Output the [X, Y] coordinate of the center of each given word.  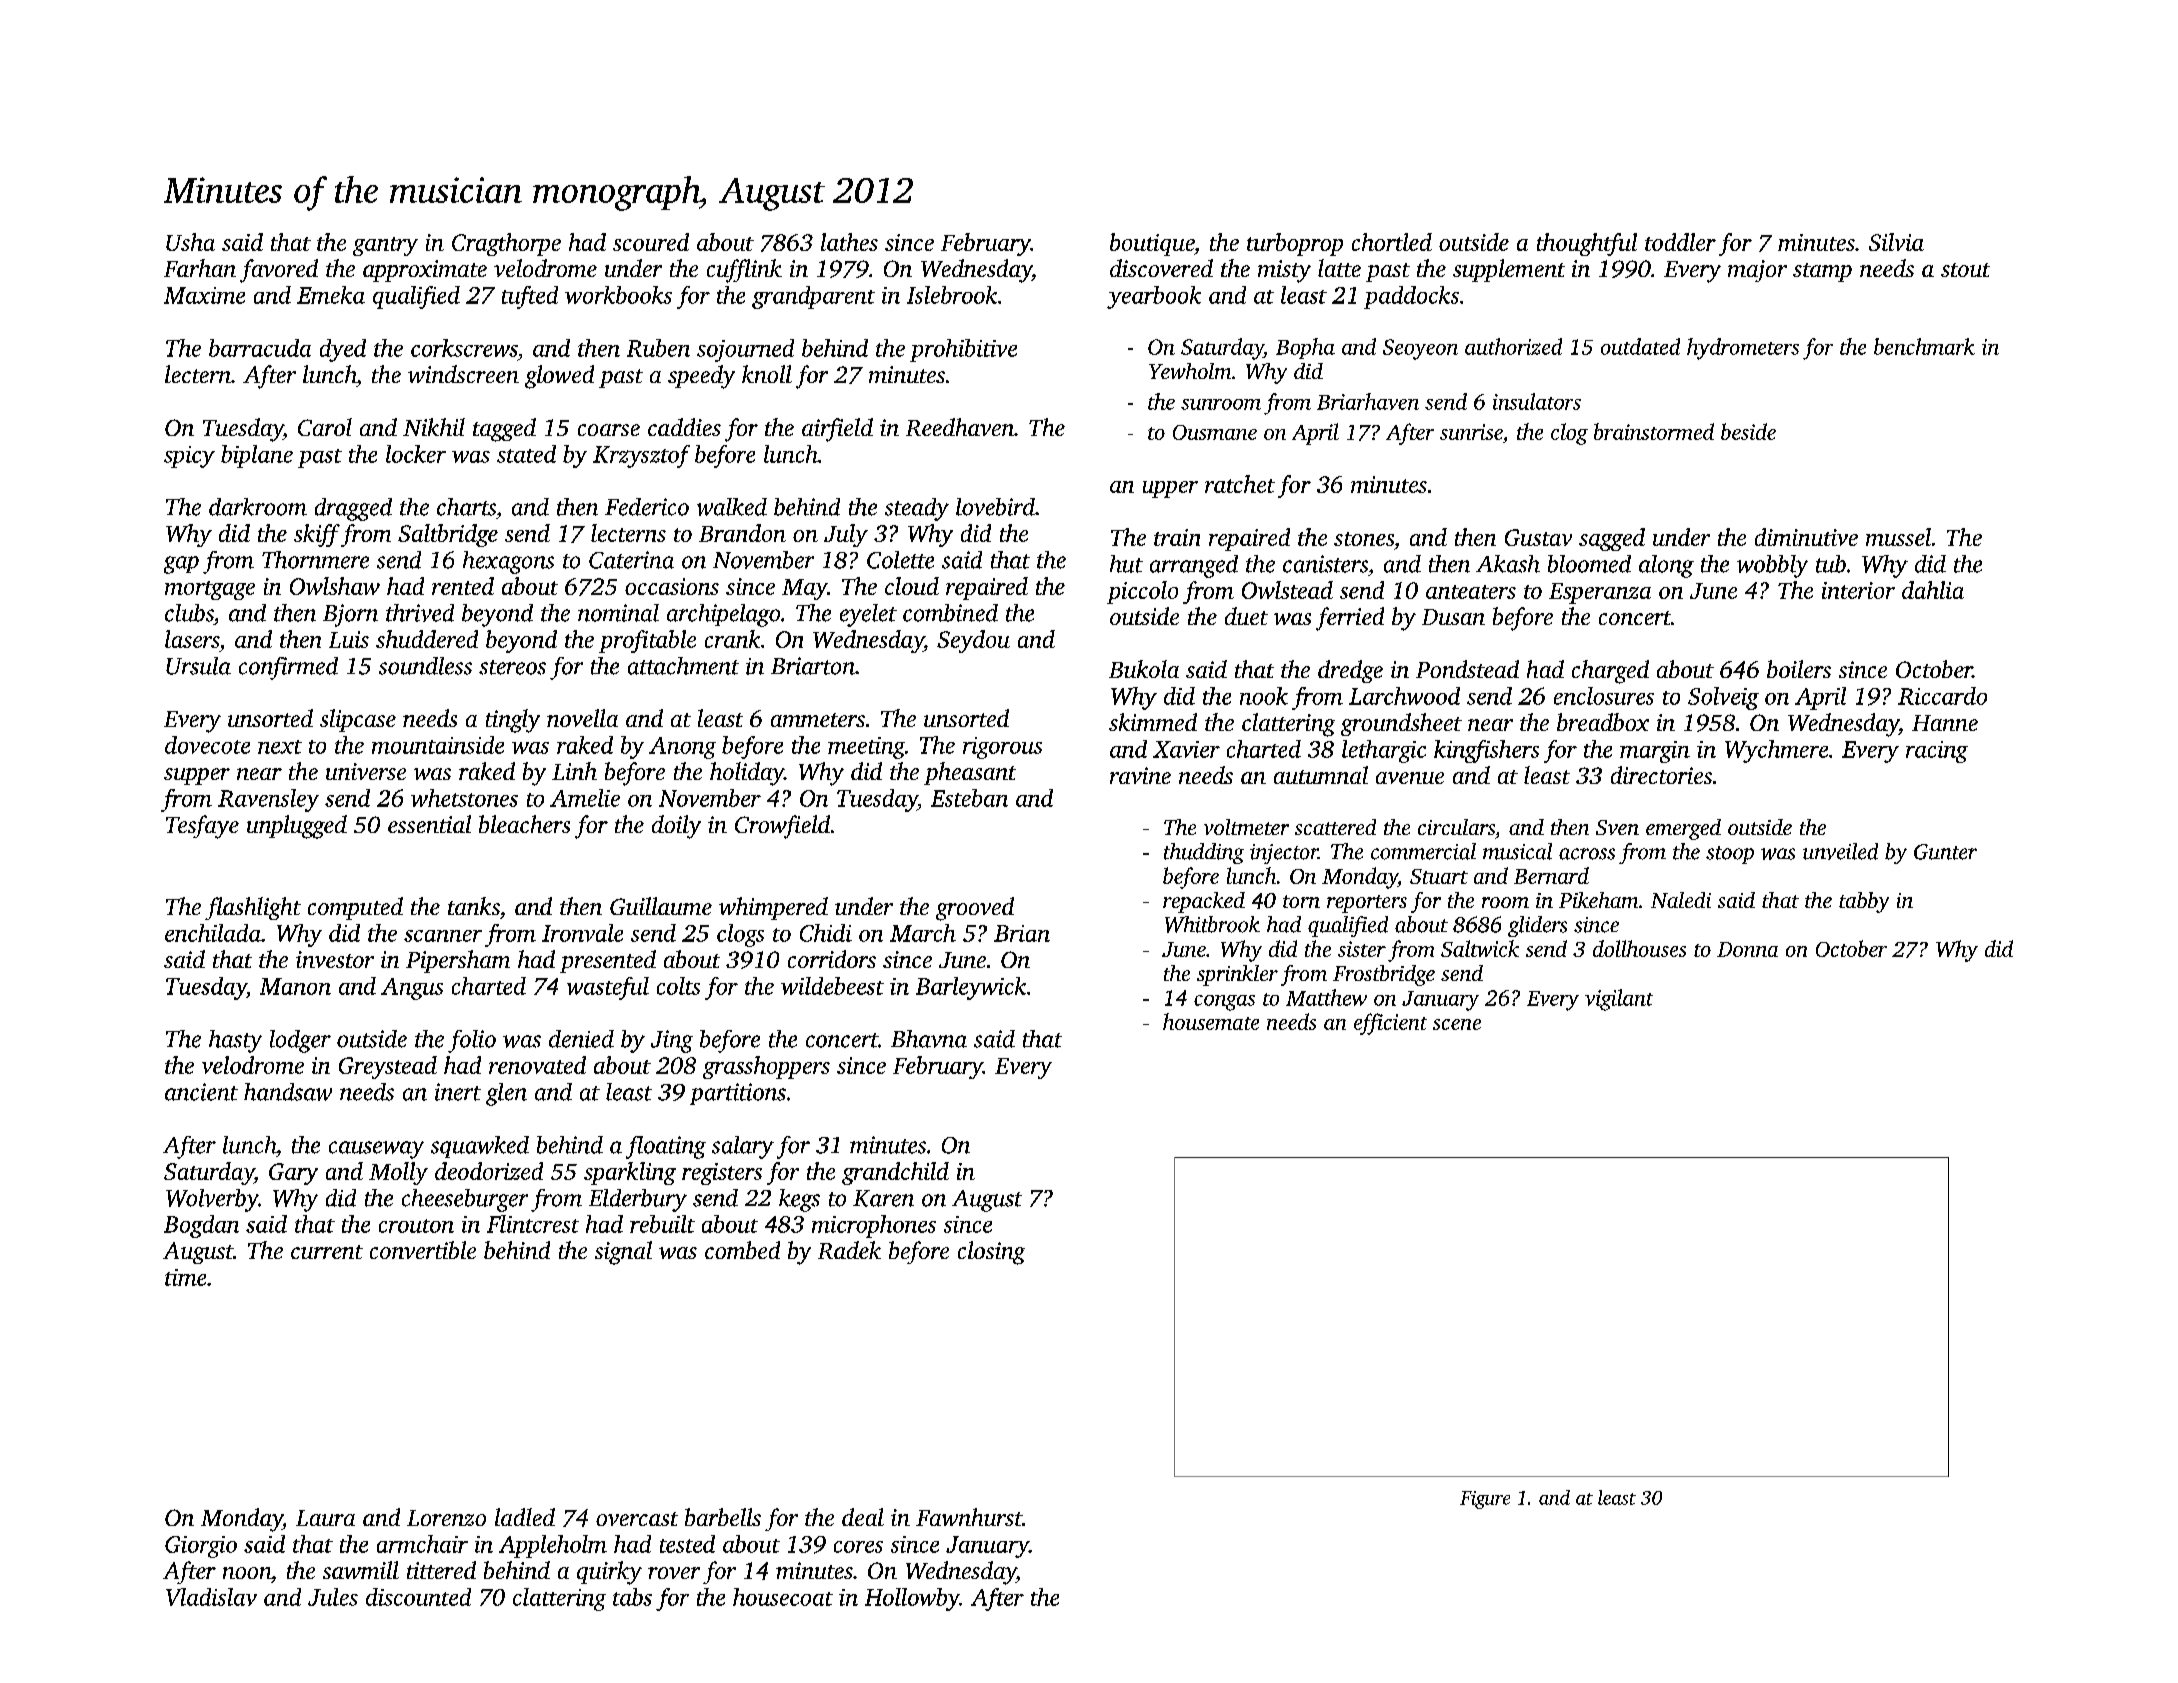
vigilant [1619, 1000]
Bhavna [929, 1039]
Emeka [331, 295]
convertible [423, 1250]
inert [458, 1092]
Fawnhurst [969, 1517]
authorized [1513, 346]
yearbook [1154, 297]
